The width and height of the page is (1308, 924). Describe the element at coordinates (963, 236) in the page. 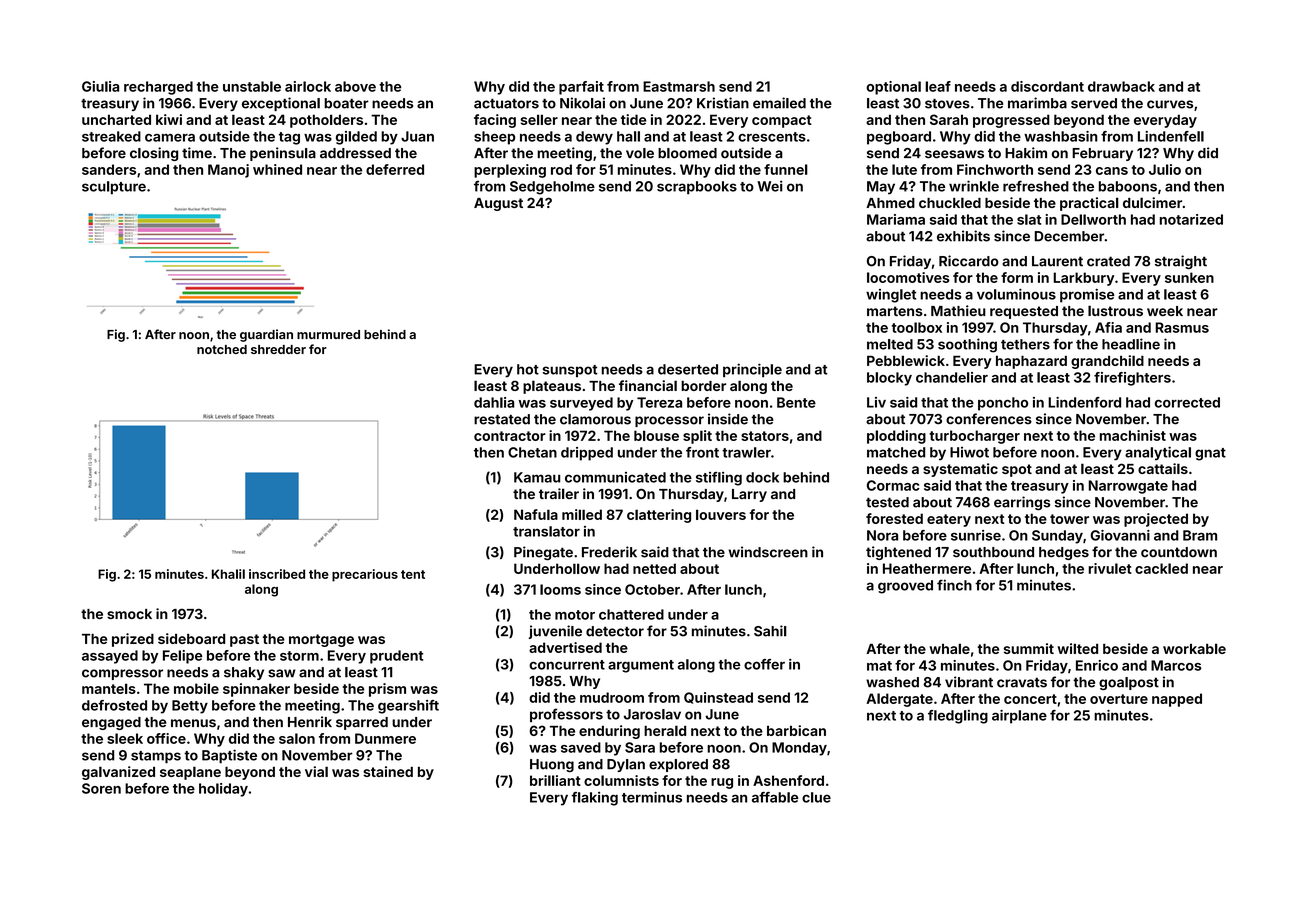

I see `exhibits` at that location.
